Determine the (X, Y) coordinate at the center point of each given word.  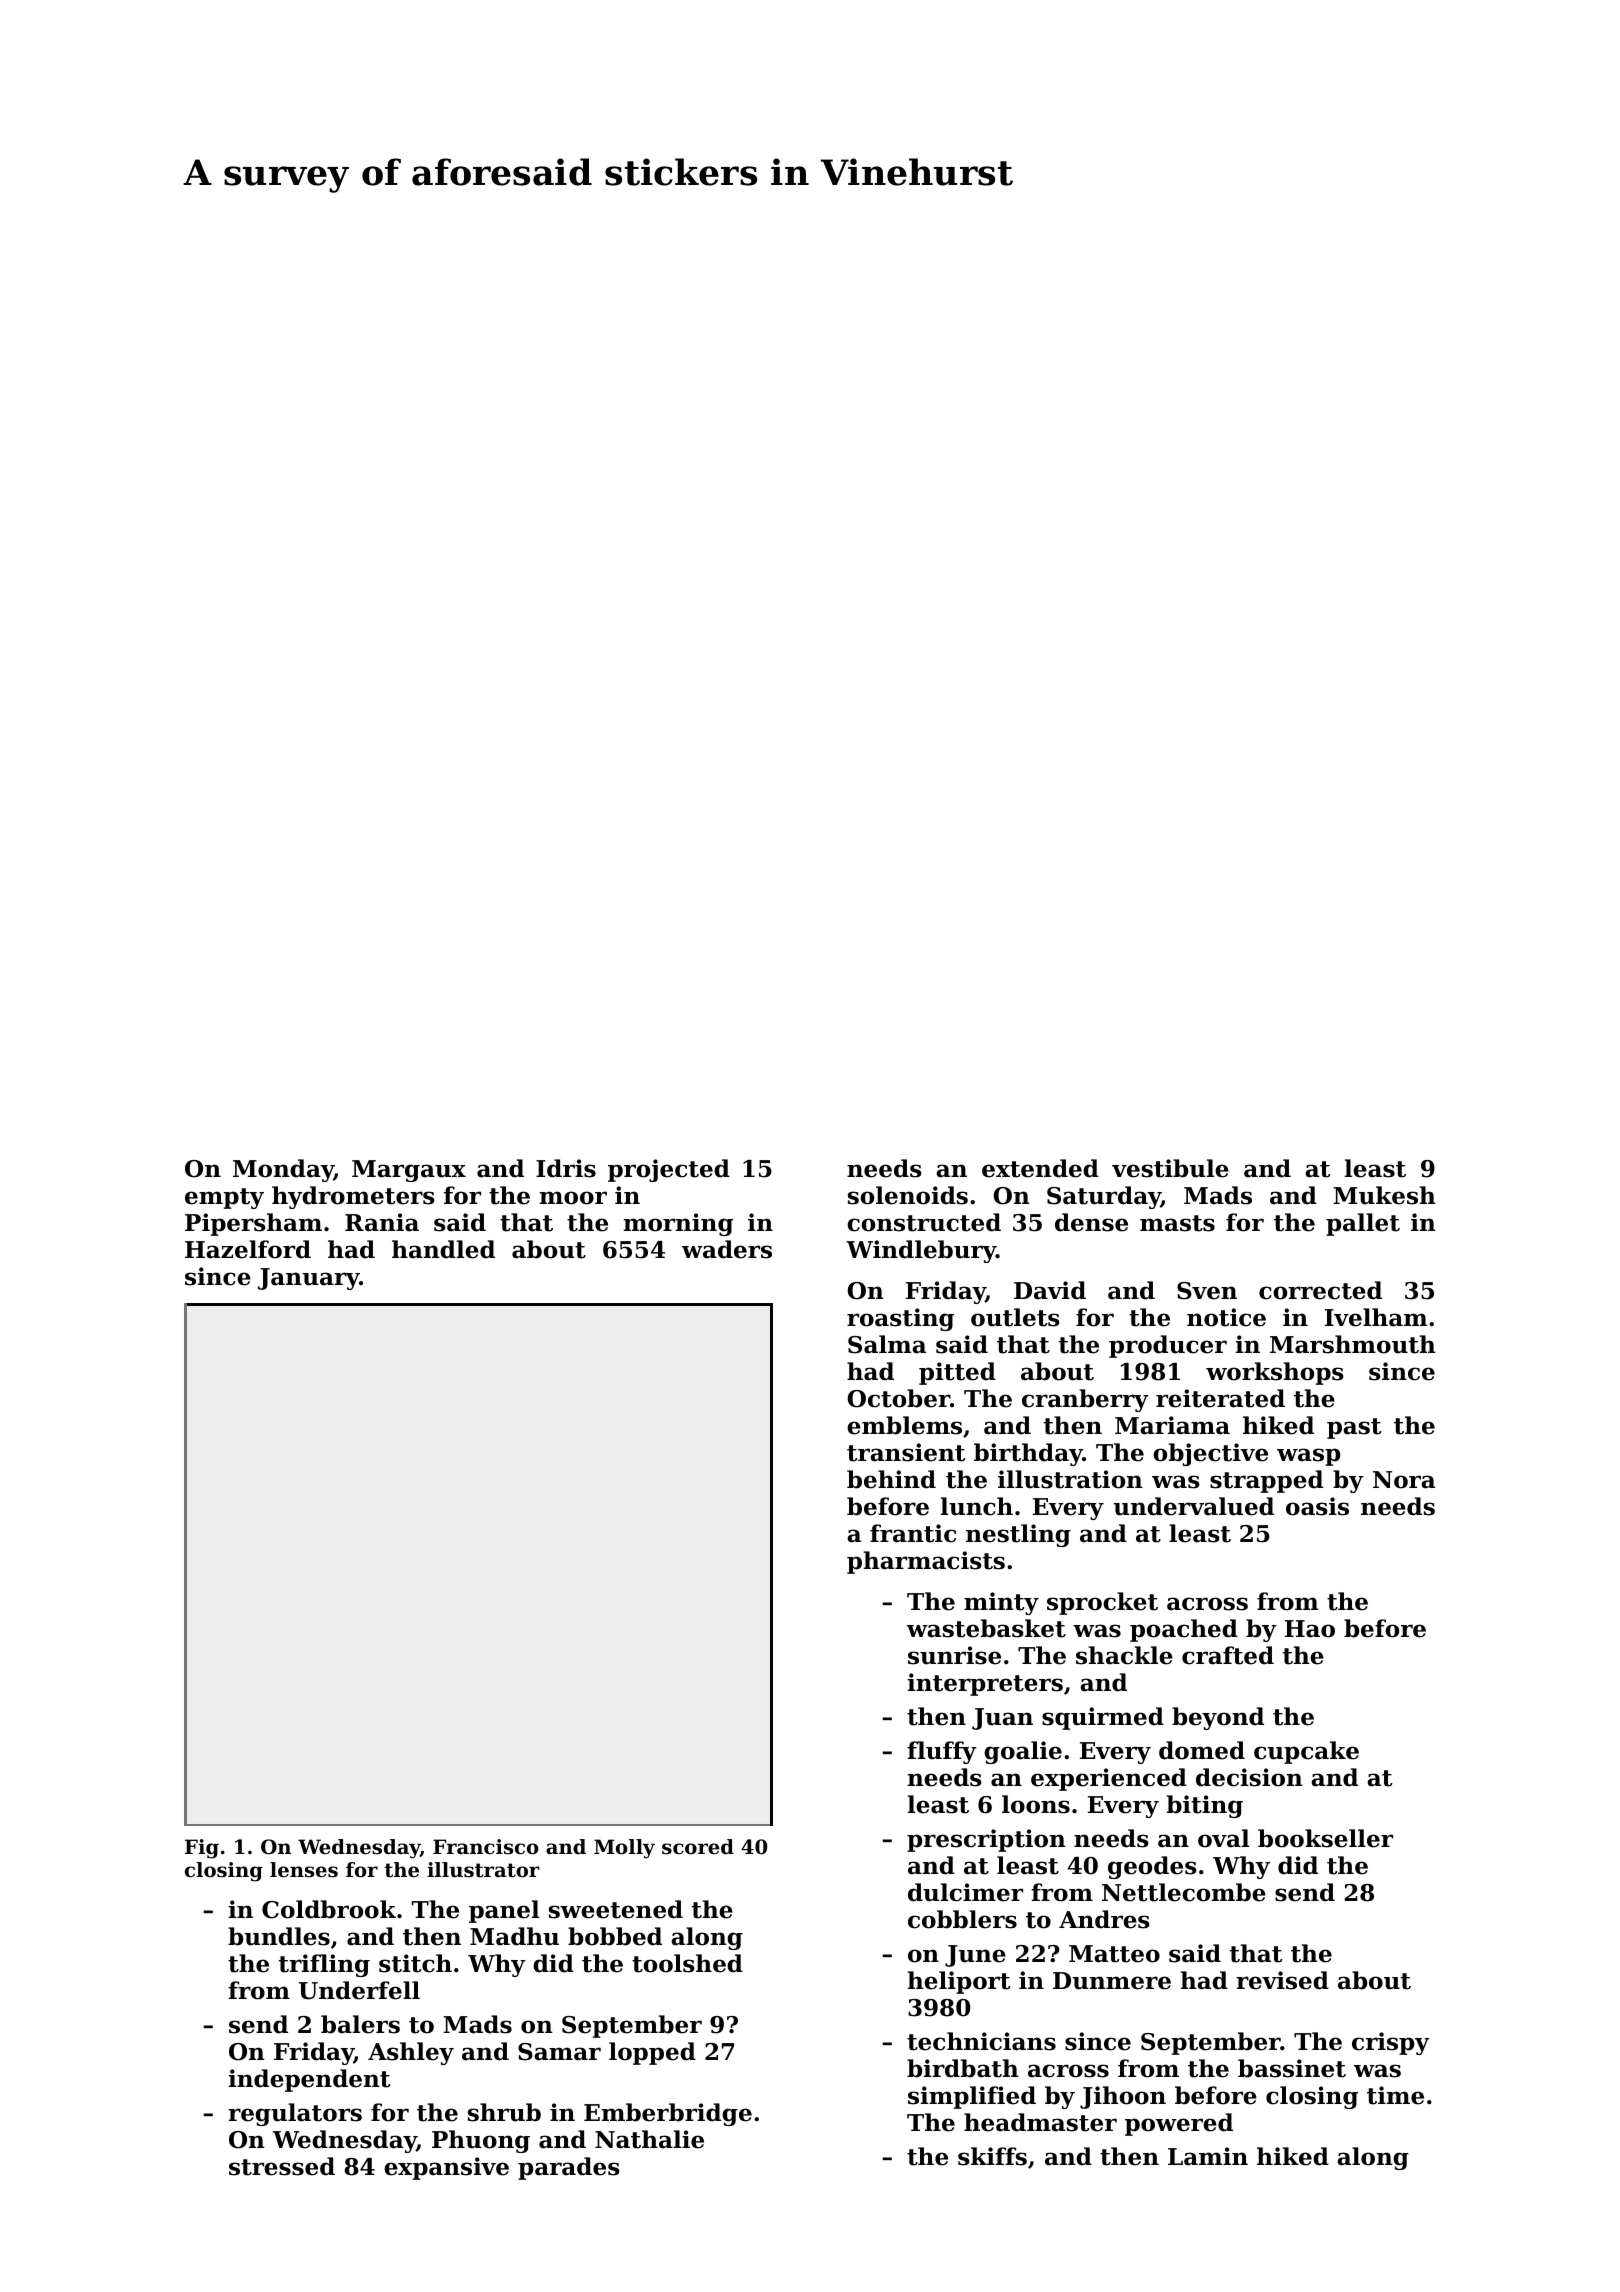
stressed (282, 2166)
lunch (977, 1506)
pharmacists (926, 1562)
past (1354, 1428)
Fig (202, 1849)
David (1050, 1290)
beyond (1218, 1718)
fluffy (942, 1752)
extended (1040, 1168)
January (309, 1279)
